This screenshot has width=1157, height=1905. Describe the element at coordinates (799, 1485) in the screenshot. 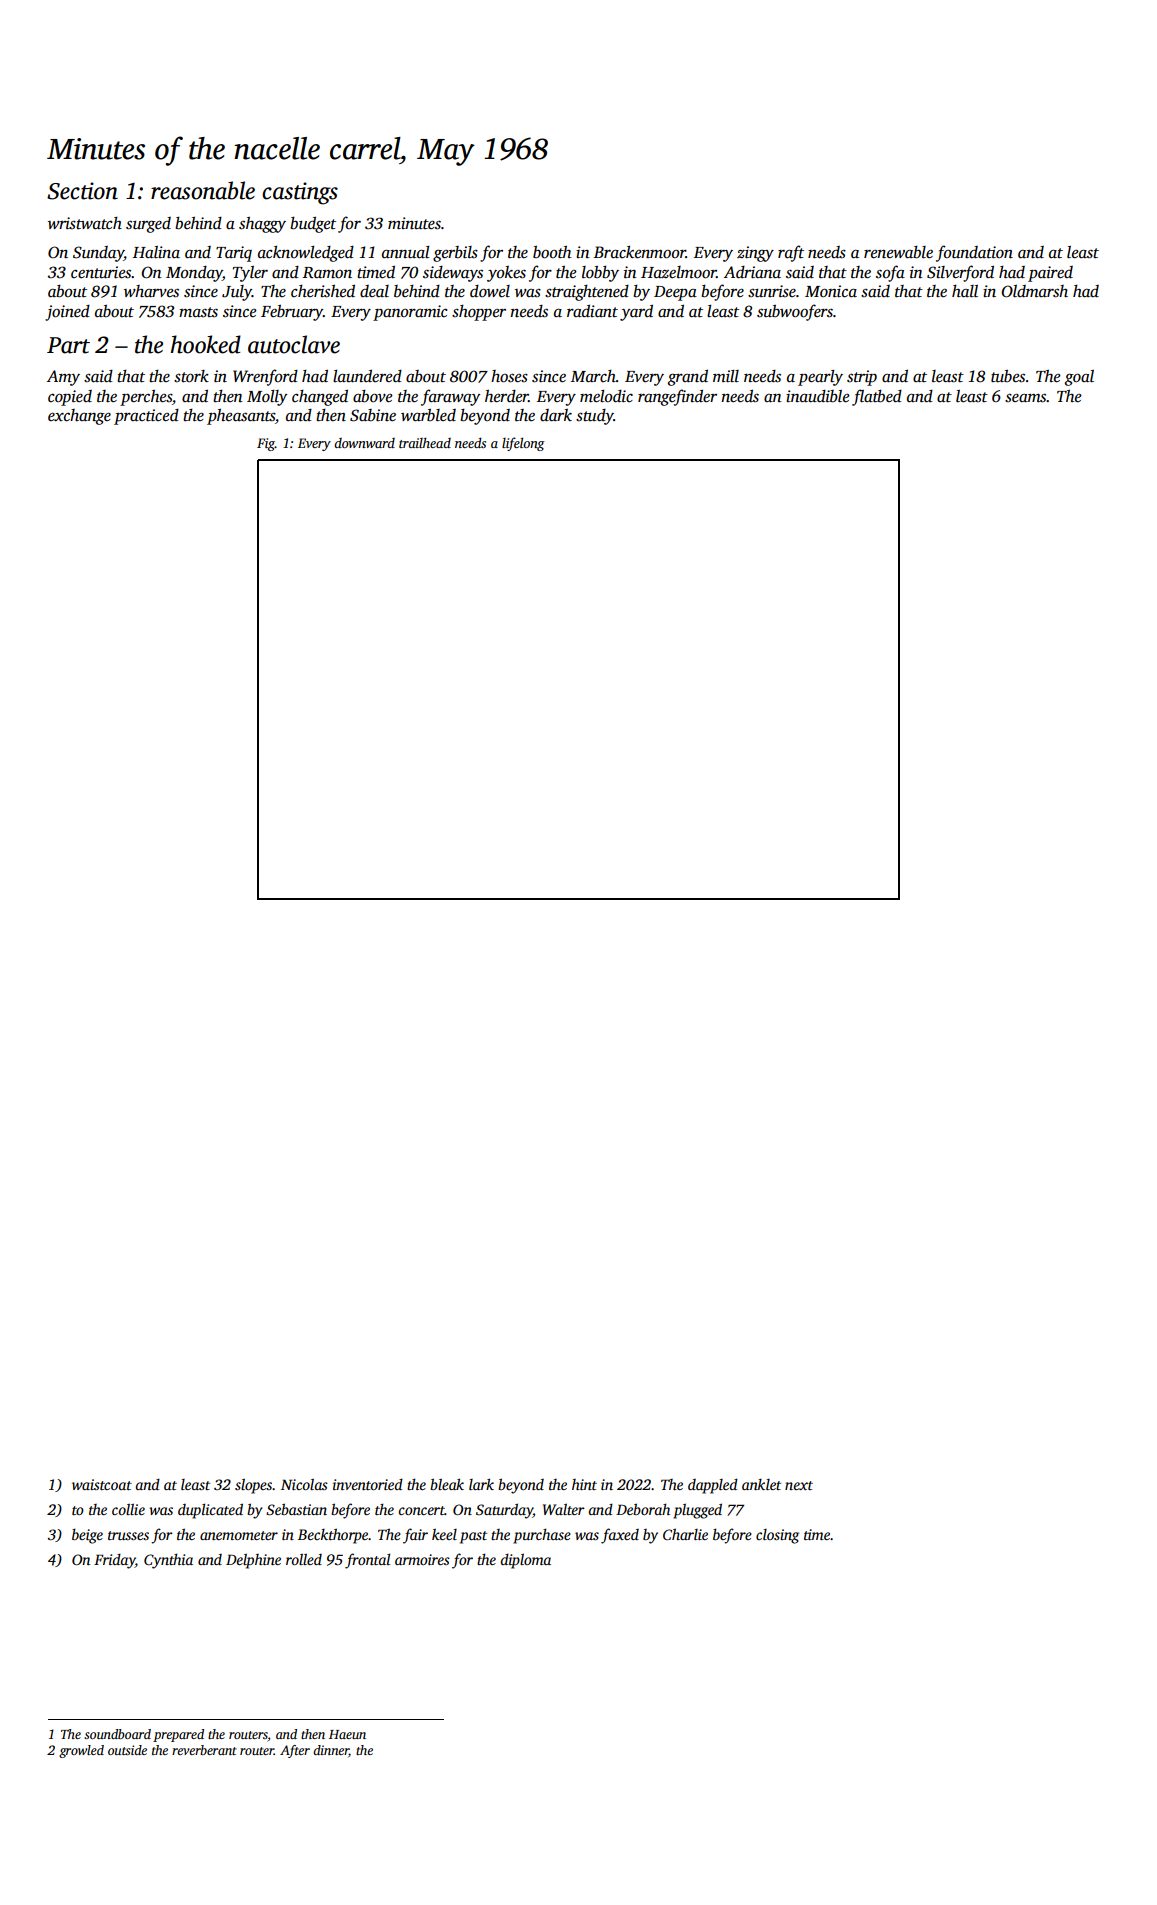

I see `next` at that location.
